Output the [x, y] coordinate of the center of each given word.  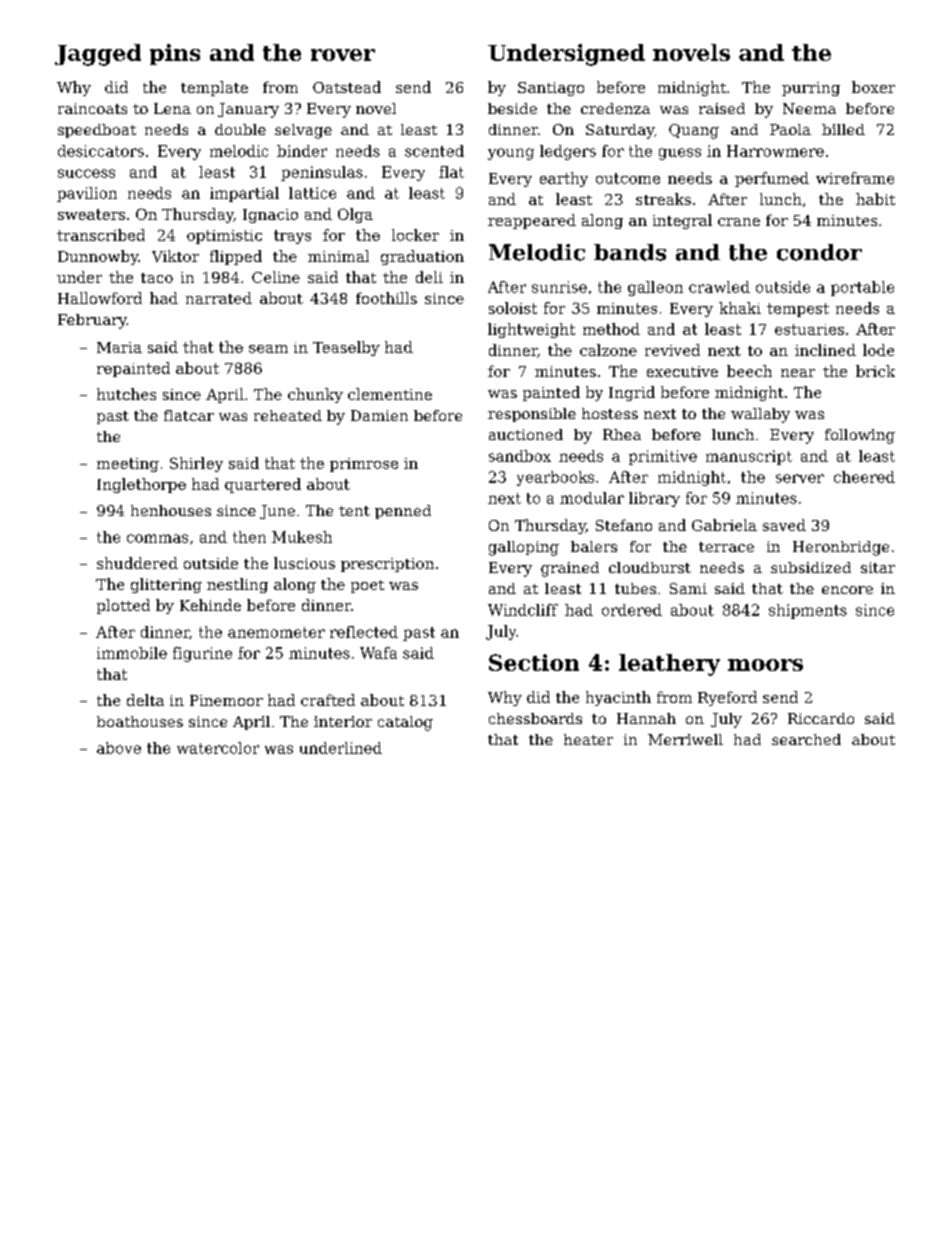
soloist [513, 308]
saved [784, 525]
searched [806, 739]
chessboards [535, 718]
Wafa [378, 653]
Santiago [551, 89]
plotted [123, 606]
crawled [719, 287]
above [119, 748]
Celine [276, 277]
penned [403, 512]
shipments [808, 611]
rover [343, 55]
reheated [288, 415]
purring [811, 89]
